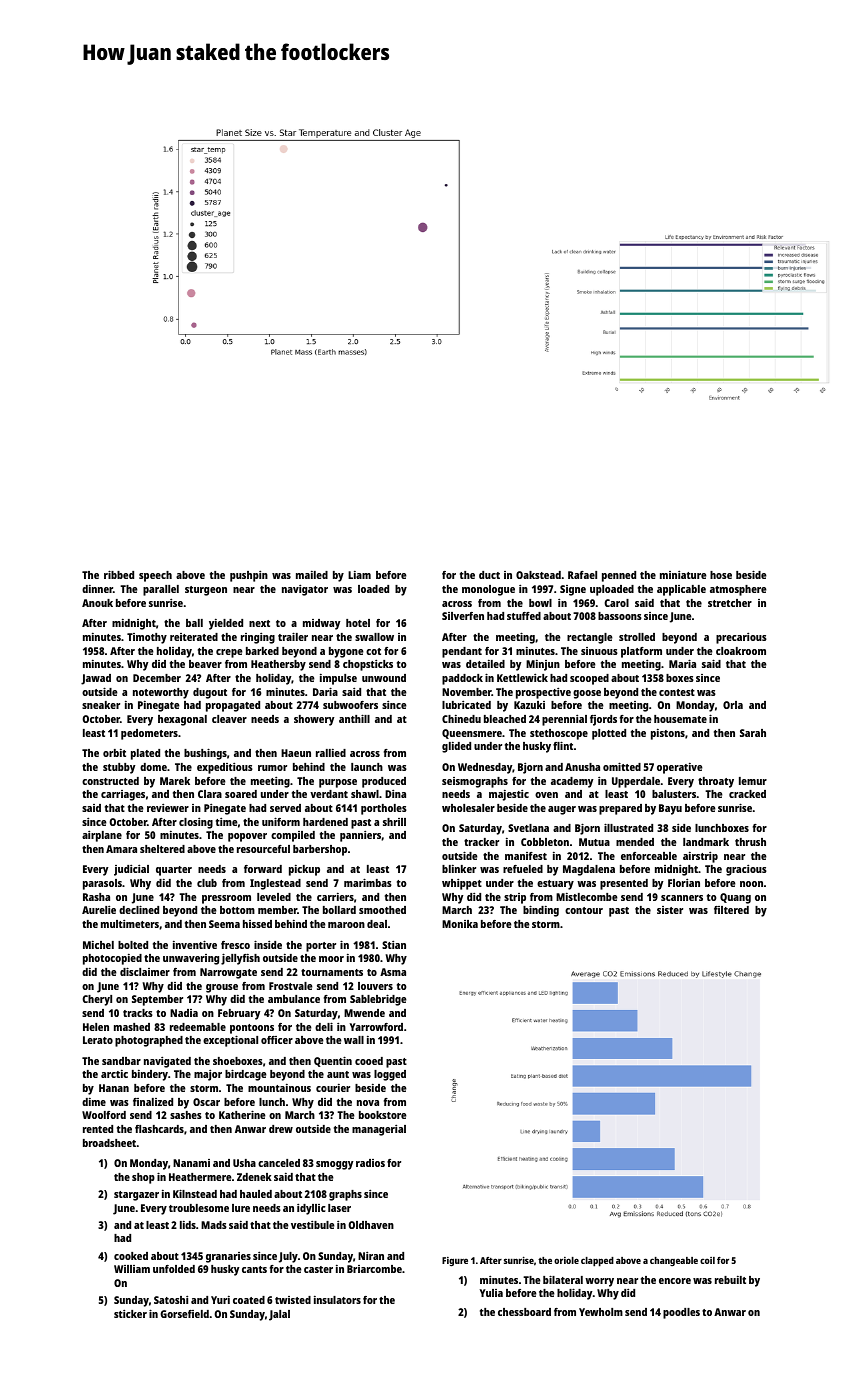  Describe the element at coordinates (707, 1260) in the screenshot. I see `coil` at that location.
